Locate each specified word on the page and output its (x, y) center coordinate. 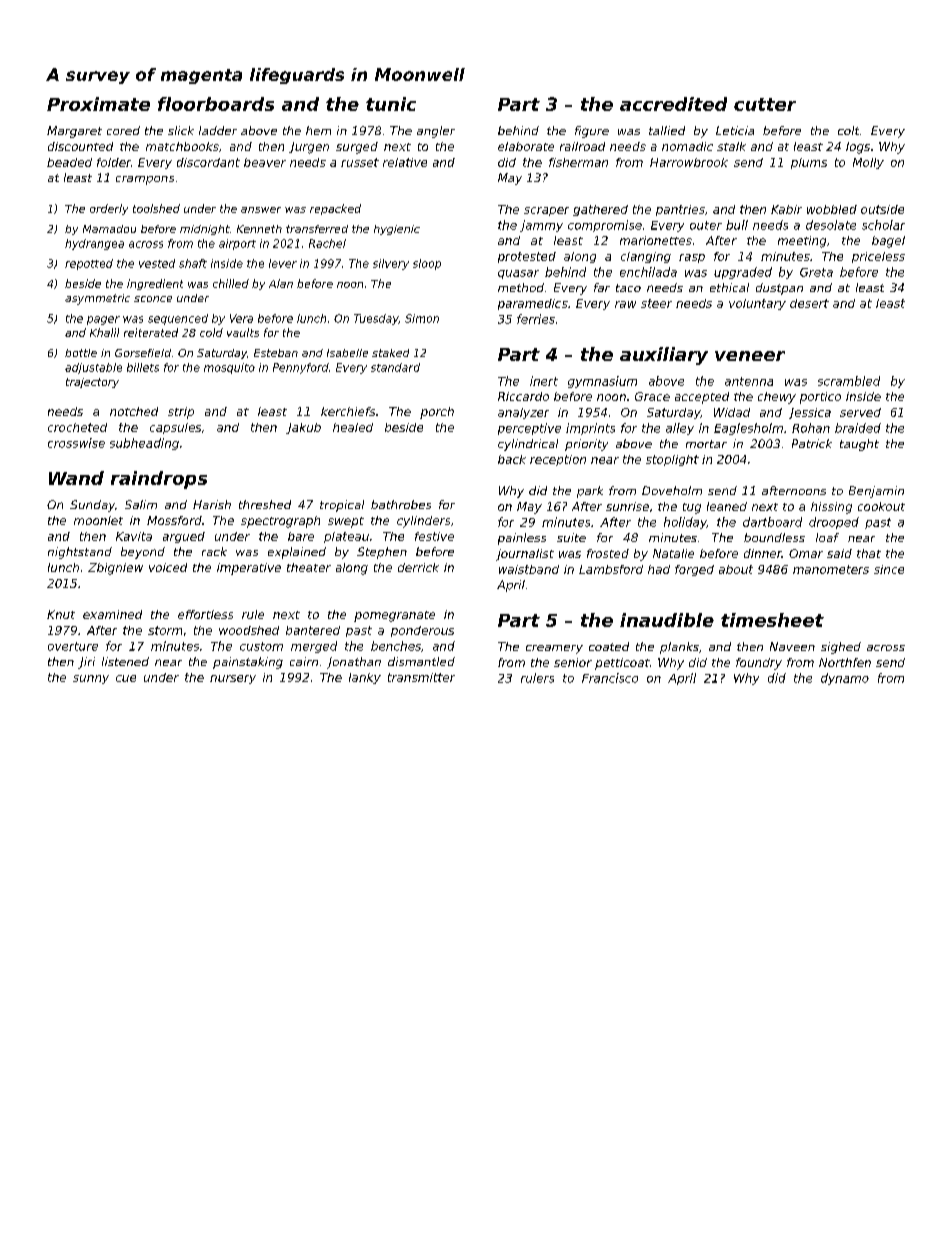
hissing (831, 508)
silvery (391, 264)
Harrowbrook (689, 162)
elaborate (526, 146)
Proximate (98, 104)
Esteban (276, 353)
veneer (750, 356)
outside (882, 209)
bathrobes (401, 504)
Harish (212, 504)
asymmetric (97, 299)
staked (390, 353)
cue (126, 678)
